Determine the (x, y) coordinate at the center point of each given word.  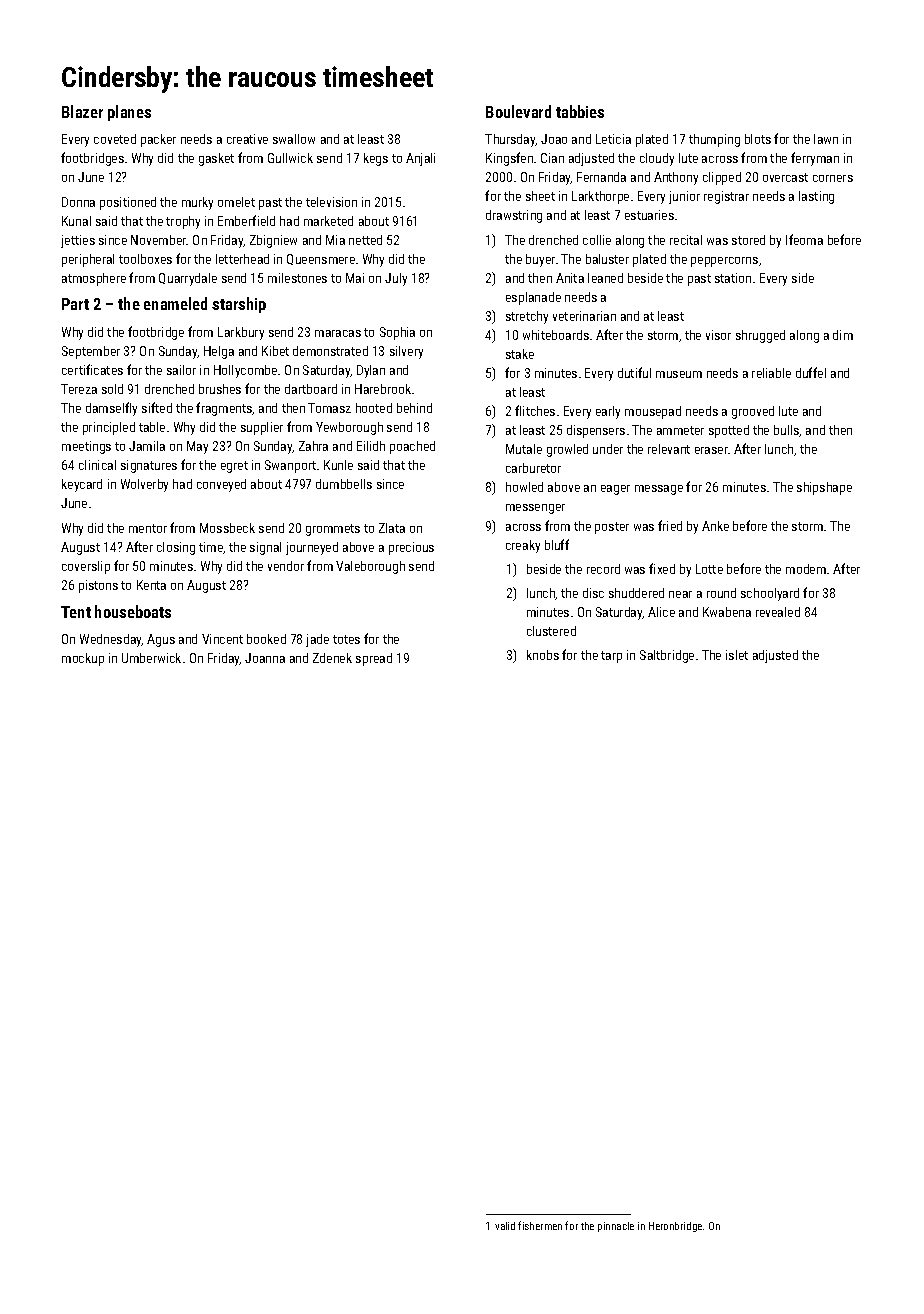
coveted (115, 139)
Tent (76, 612)
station (733, 278)
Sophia (397, 333)
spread (374, 659)
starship (239, 305)
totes (346, 639)
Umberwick (151, 658)
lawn (826, 139)
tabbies (580, 111)
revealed (778, 612)
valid (505, 1226)
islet (737, 655)
